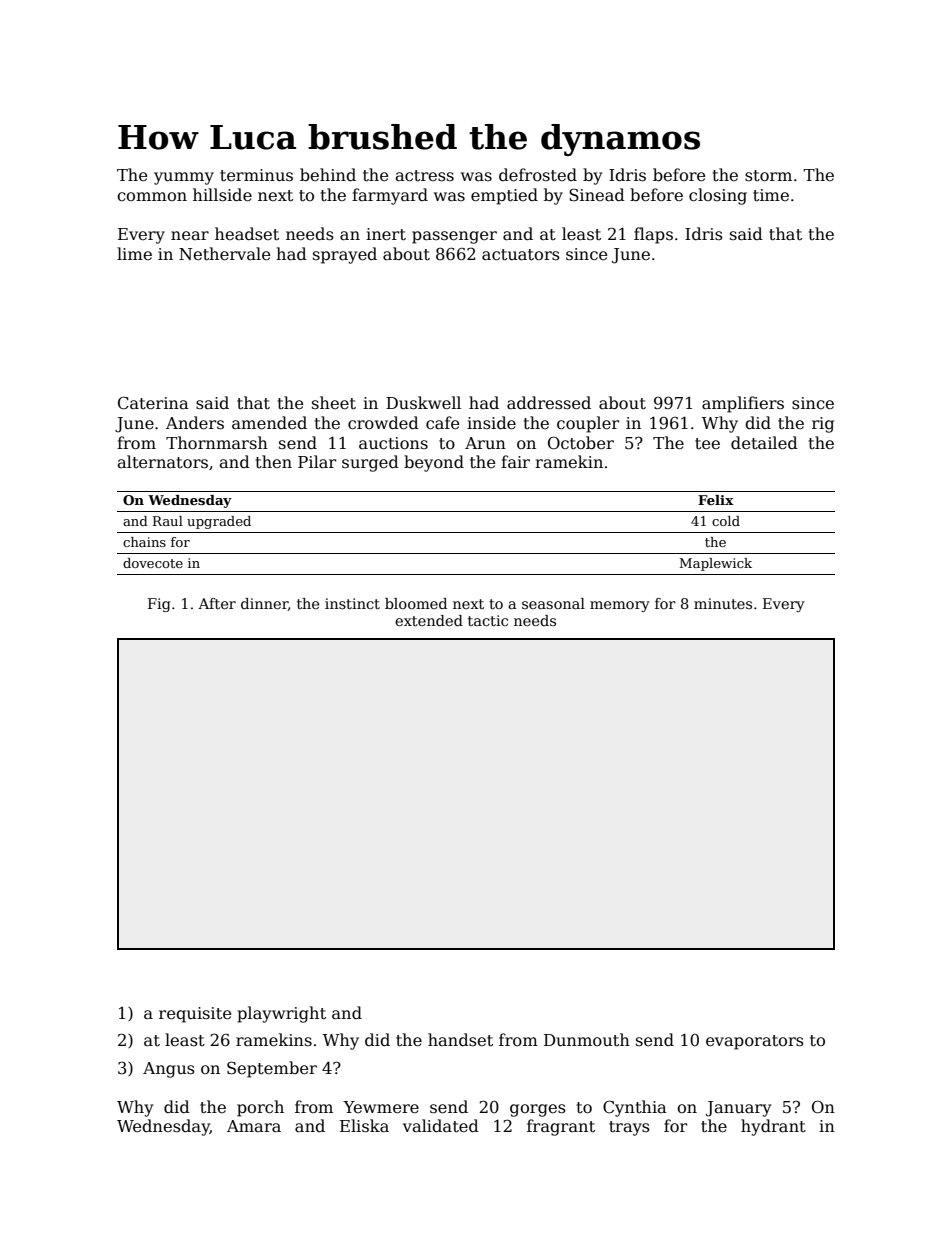 This screenshot has width=952, height=1233. I want to click on memory, so click(620, 606).
